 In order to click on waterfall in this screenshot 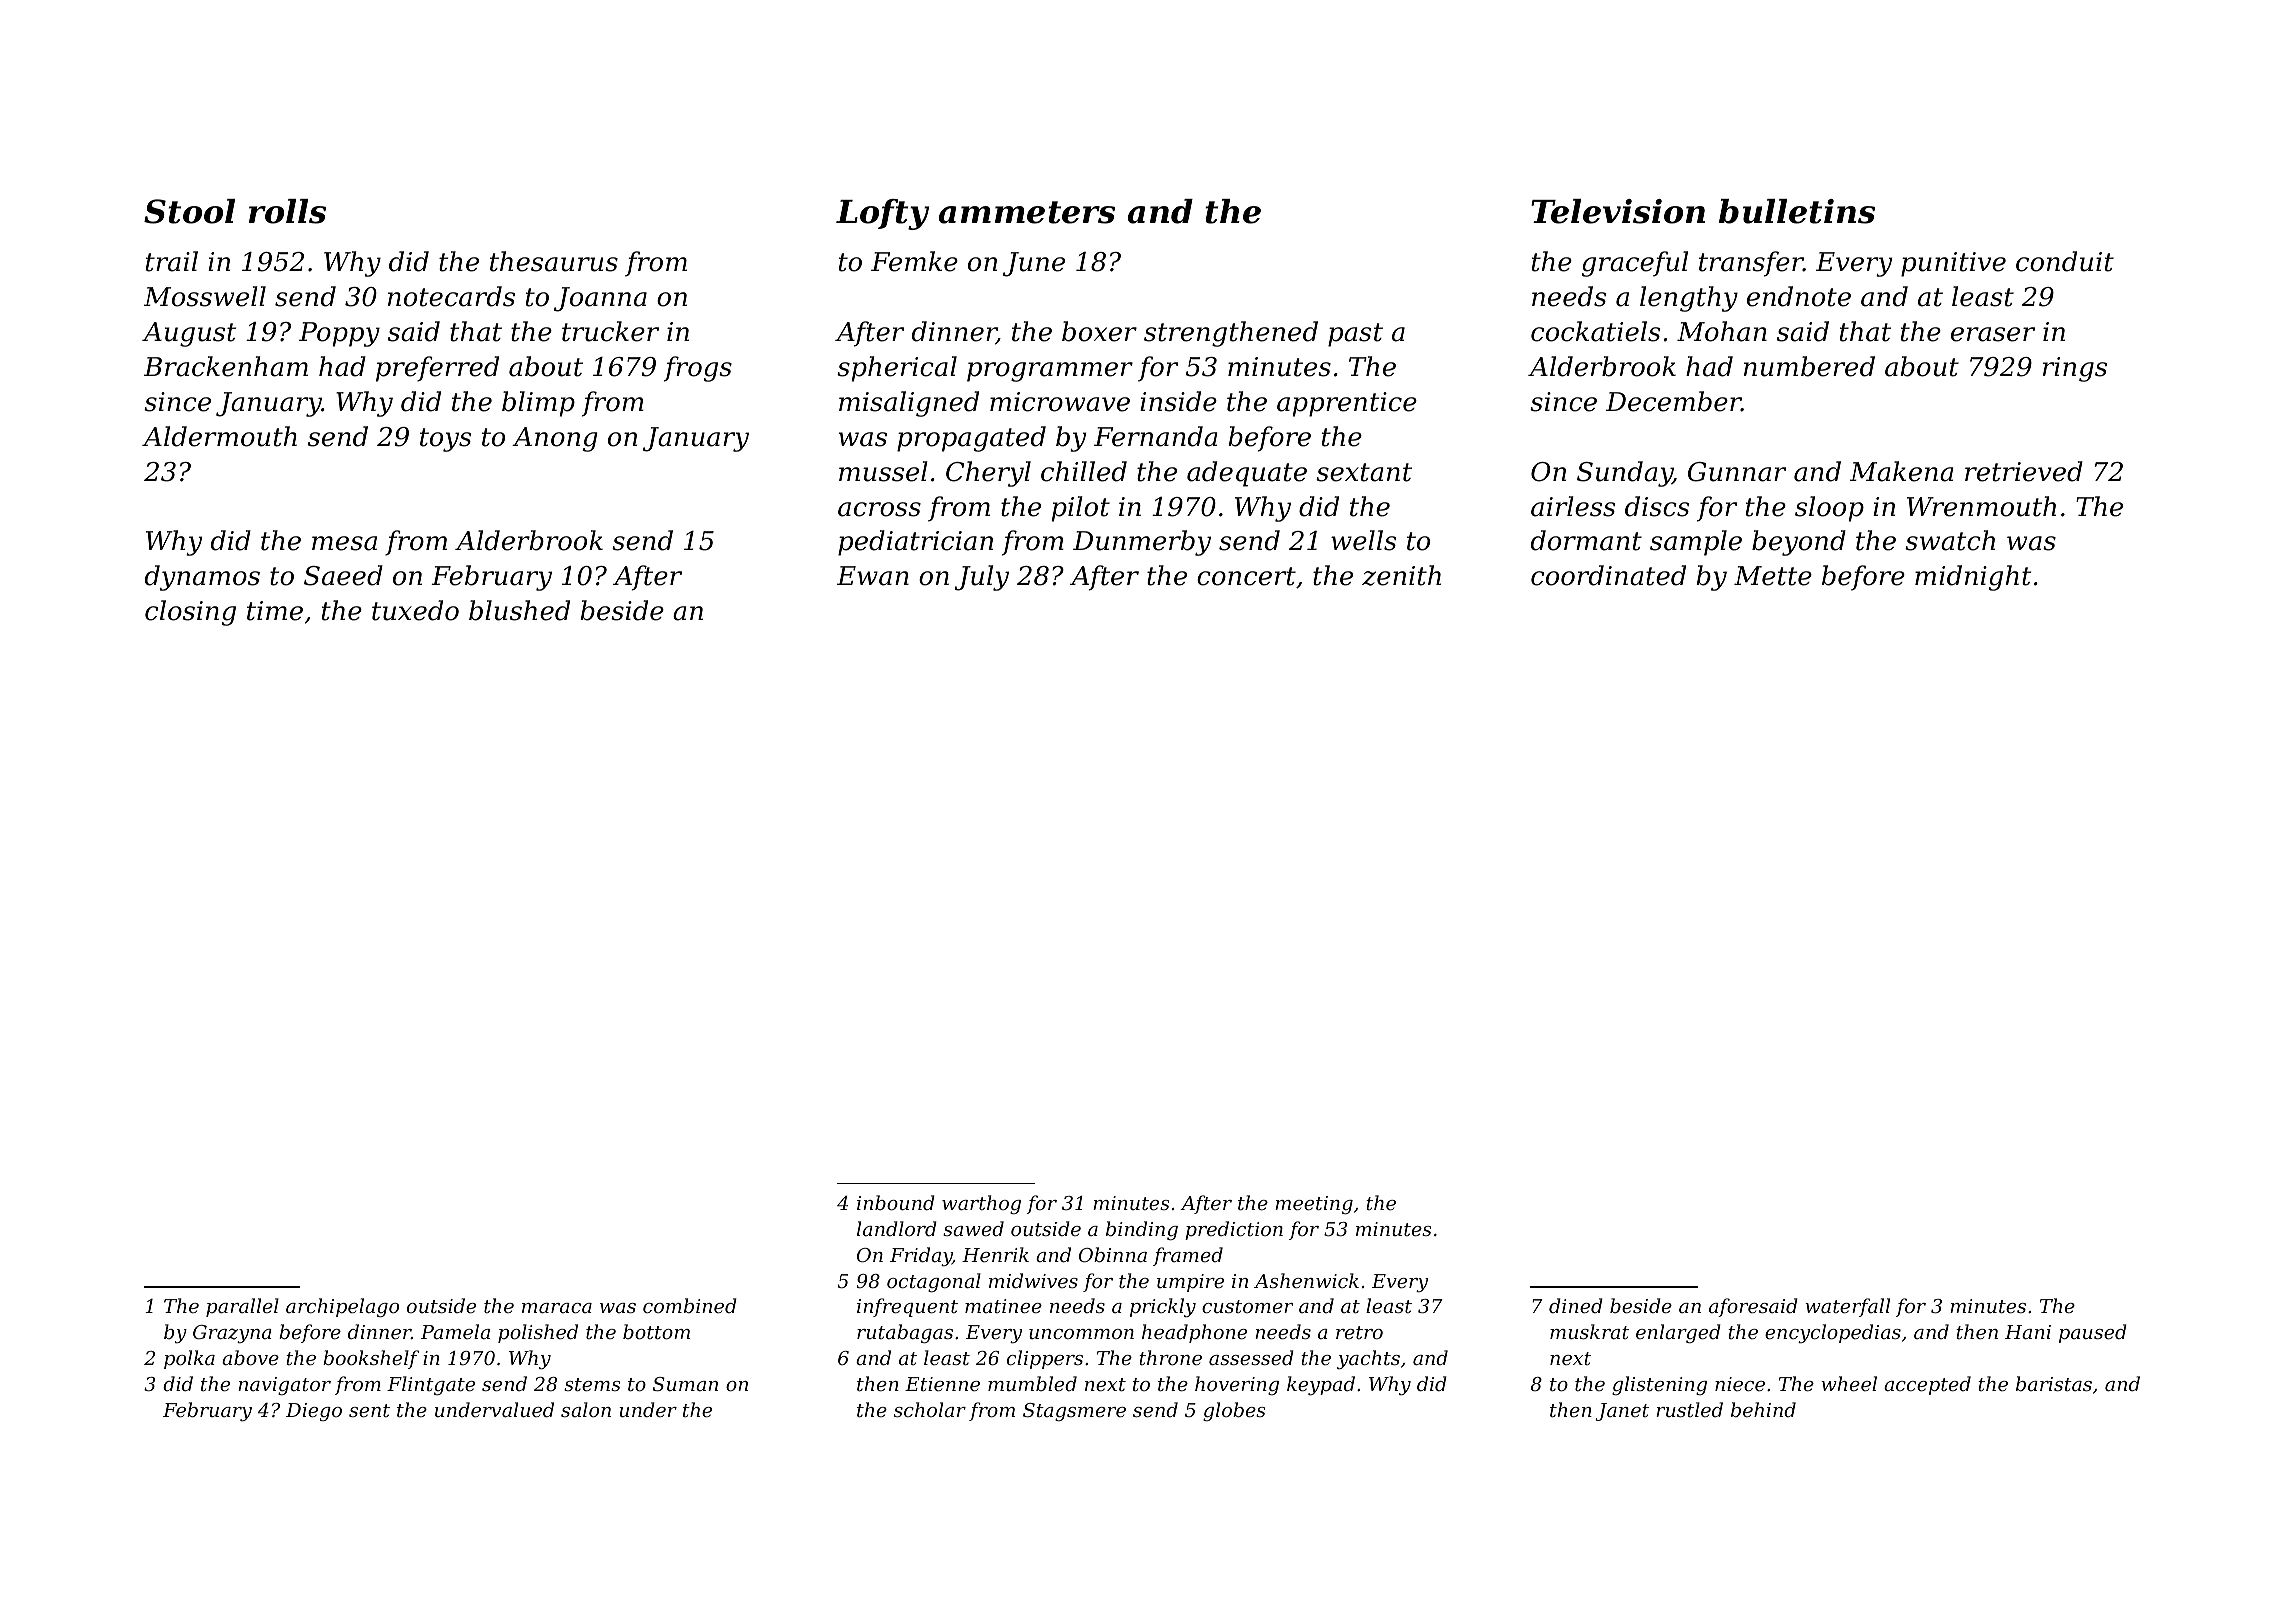, I will do `click(1847, 1307)`.
